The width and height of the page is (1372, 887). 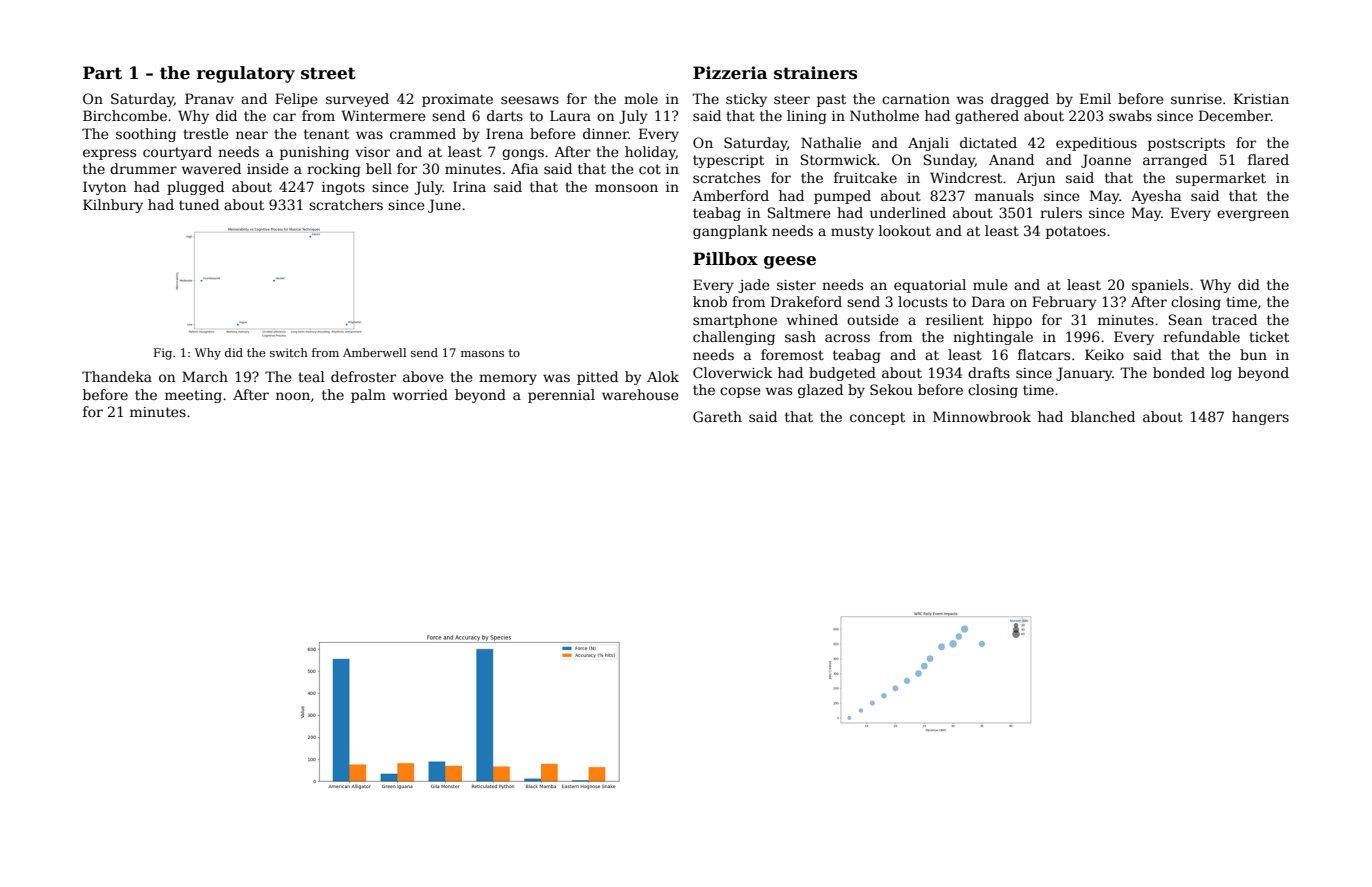 I want to click on dragged, so click(x=1020, y=100).
